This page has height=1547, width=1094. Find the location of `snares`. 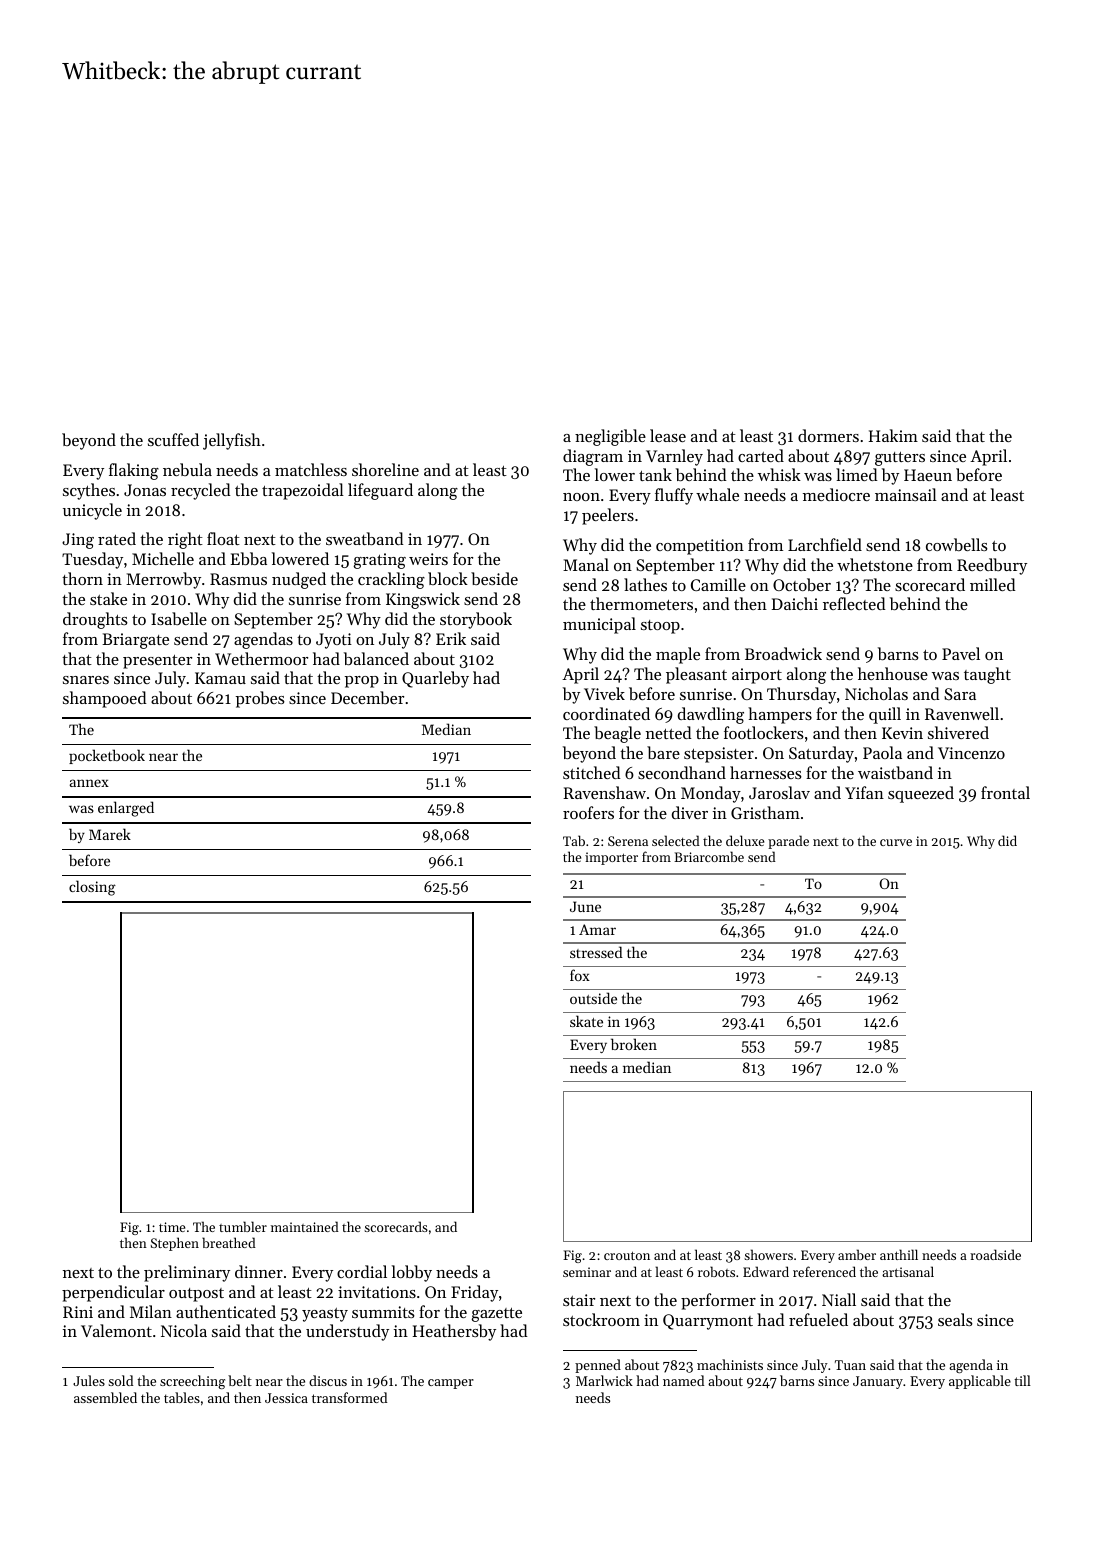

snares is located at coordinates (86, 680).
